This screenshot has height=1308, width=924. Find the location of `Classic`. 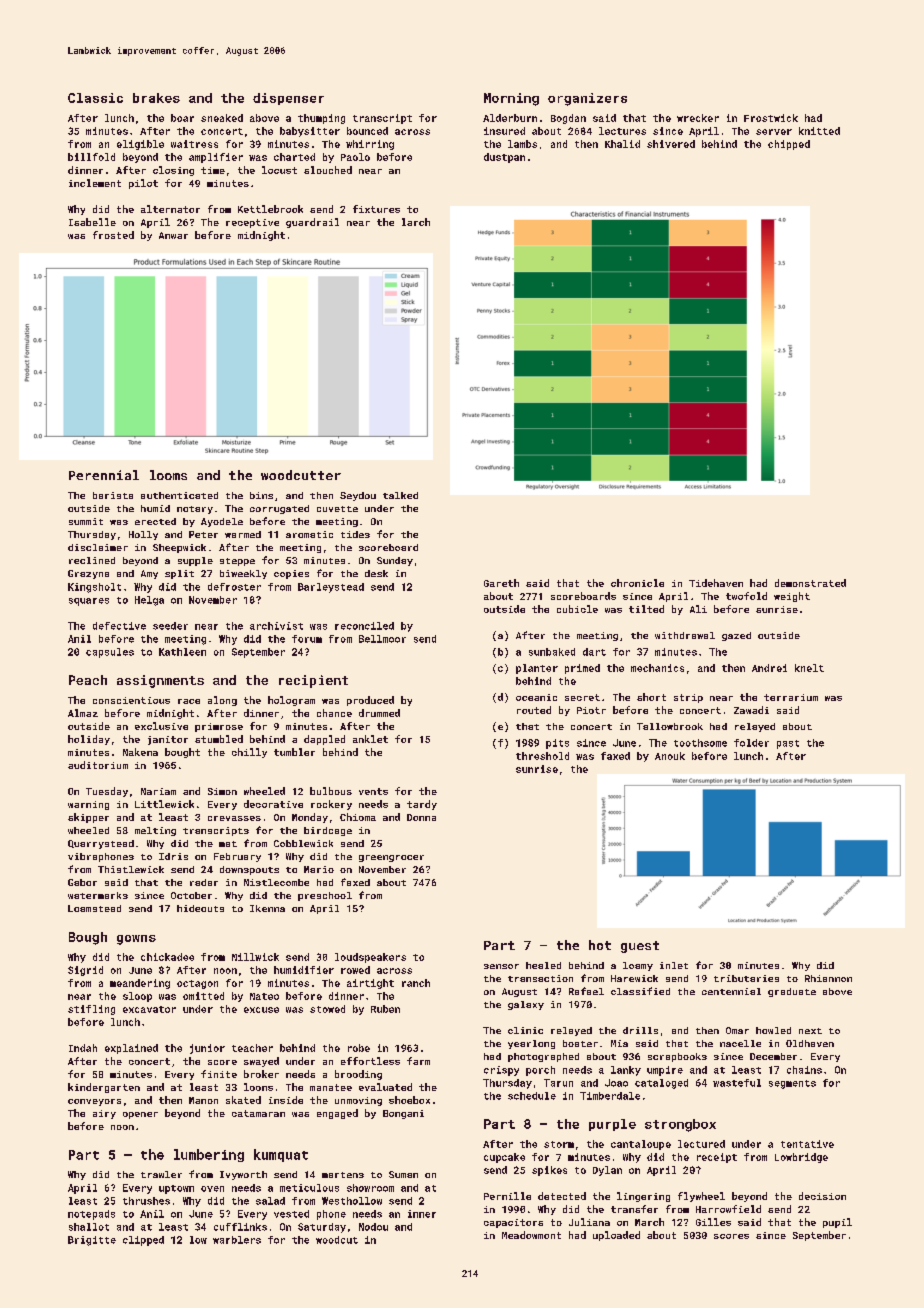

Classic is located at coordinates (95, 98).
